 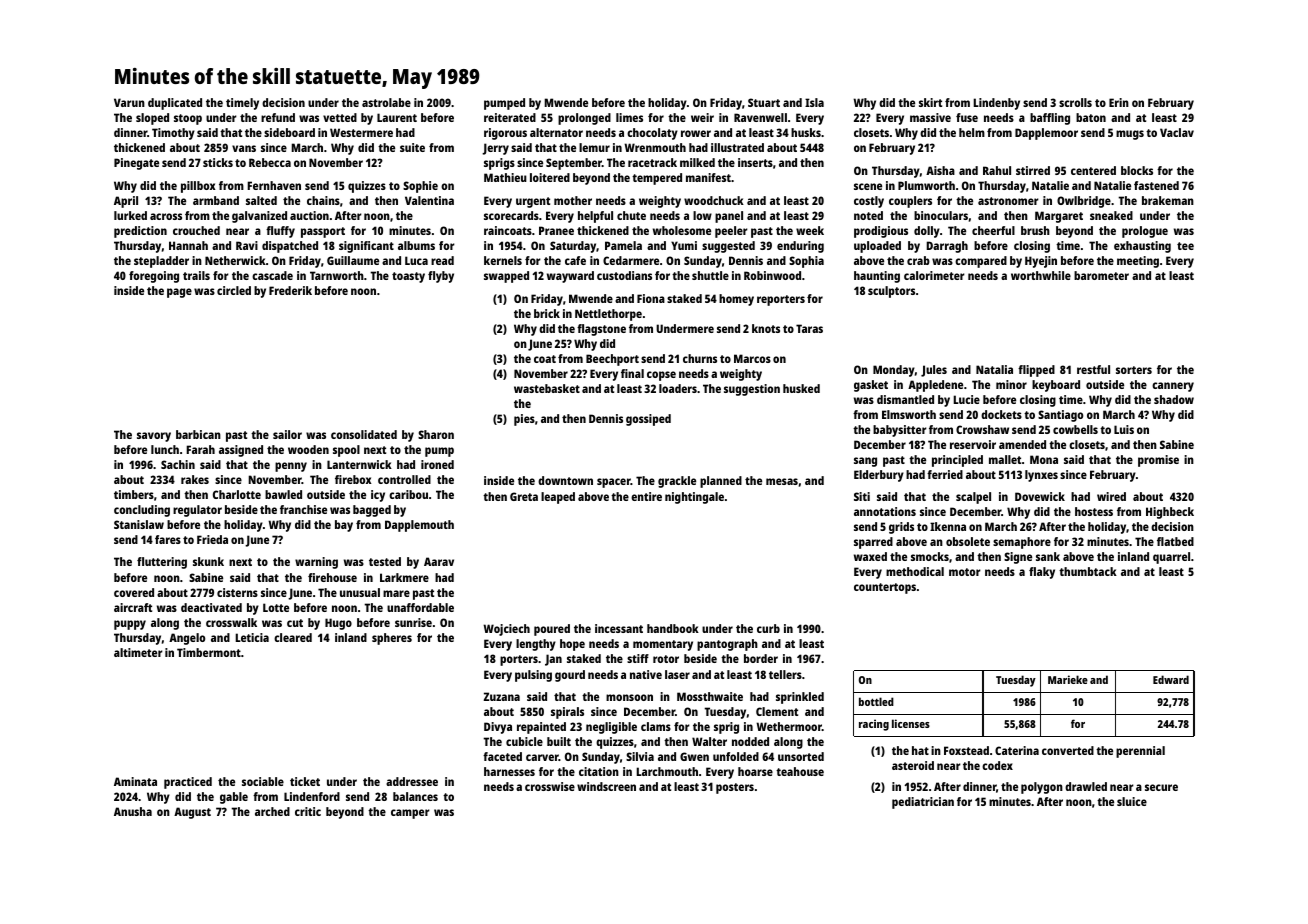 I want to click on motor, so click(x=965, y=572).
